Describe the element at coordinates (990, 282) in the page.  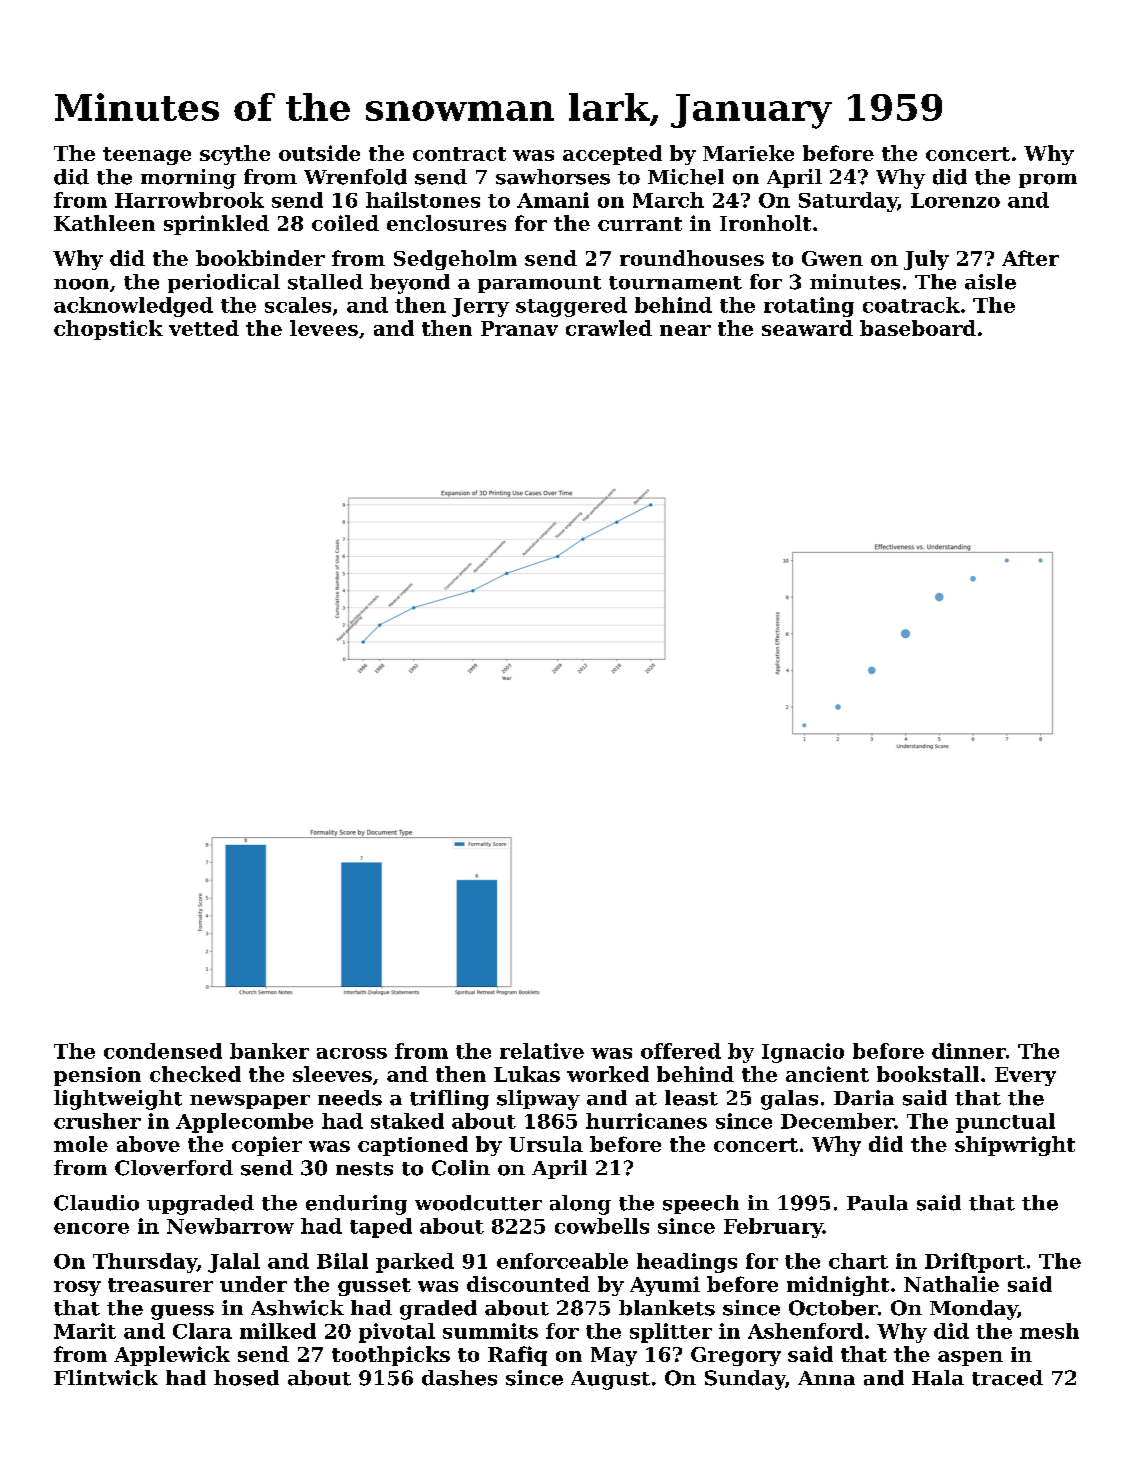
I see `aisle` at that location.
